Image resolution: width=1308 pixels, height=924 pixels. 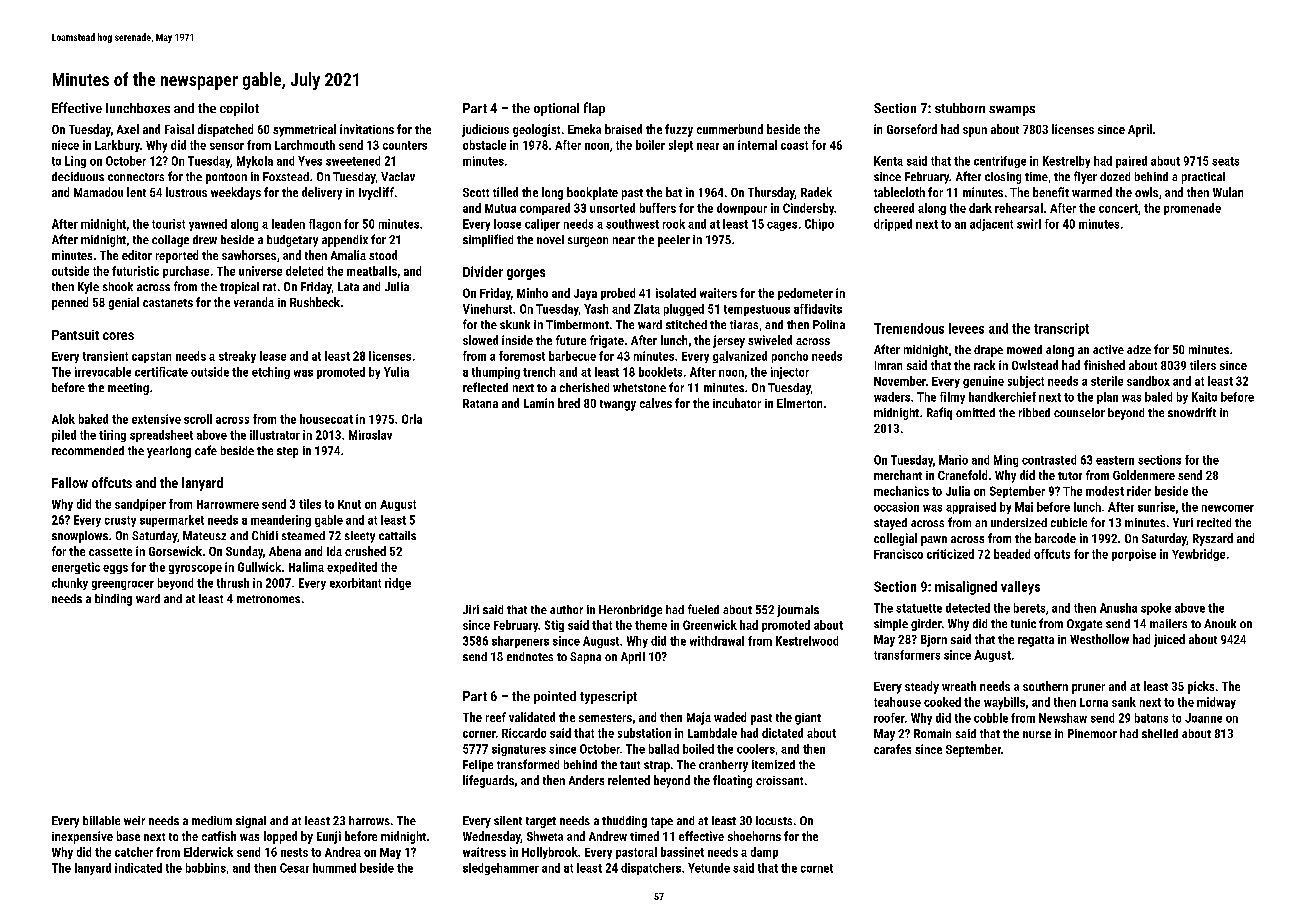 I want to click on waiters, so click(x=718, y=293).
